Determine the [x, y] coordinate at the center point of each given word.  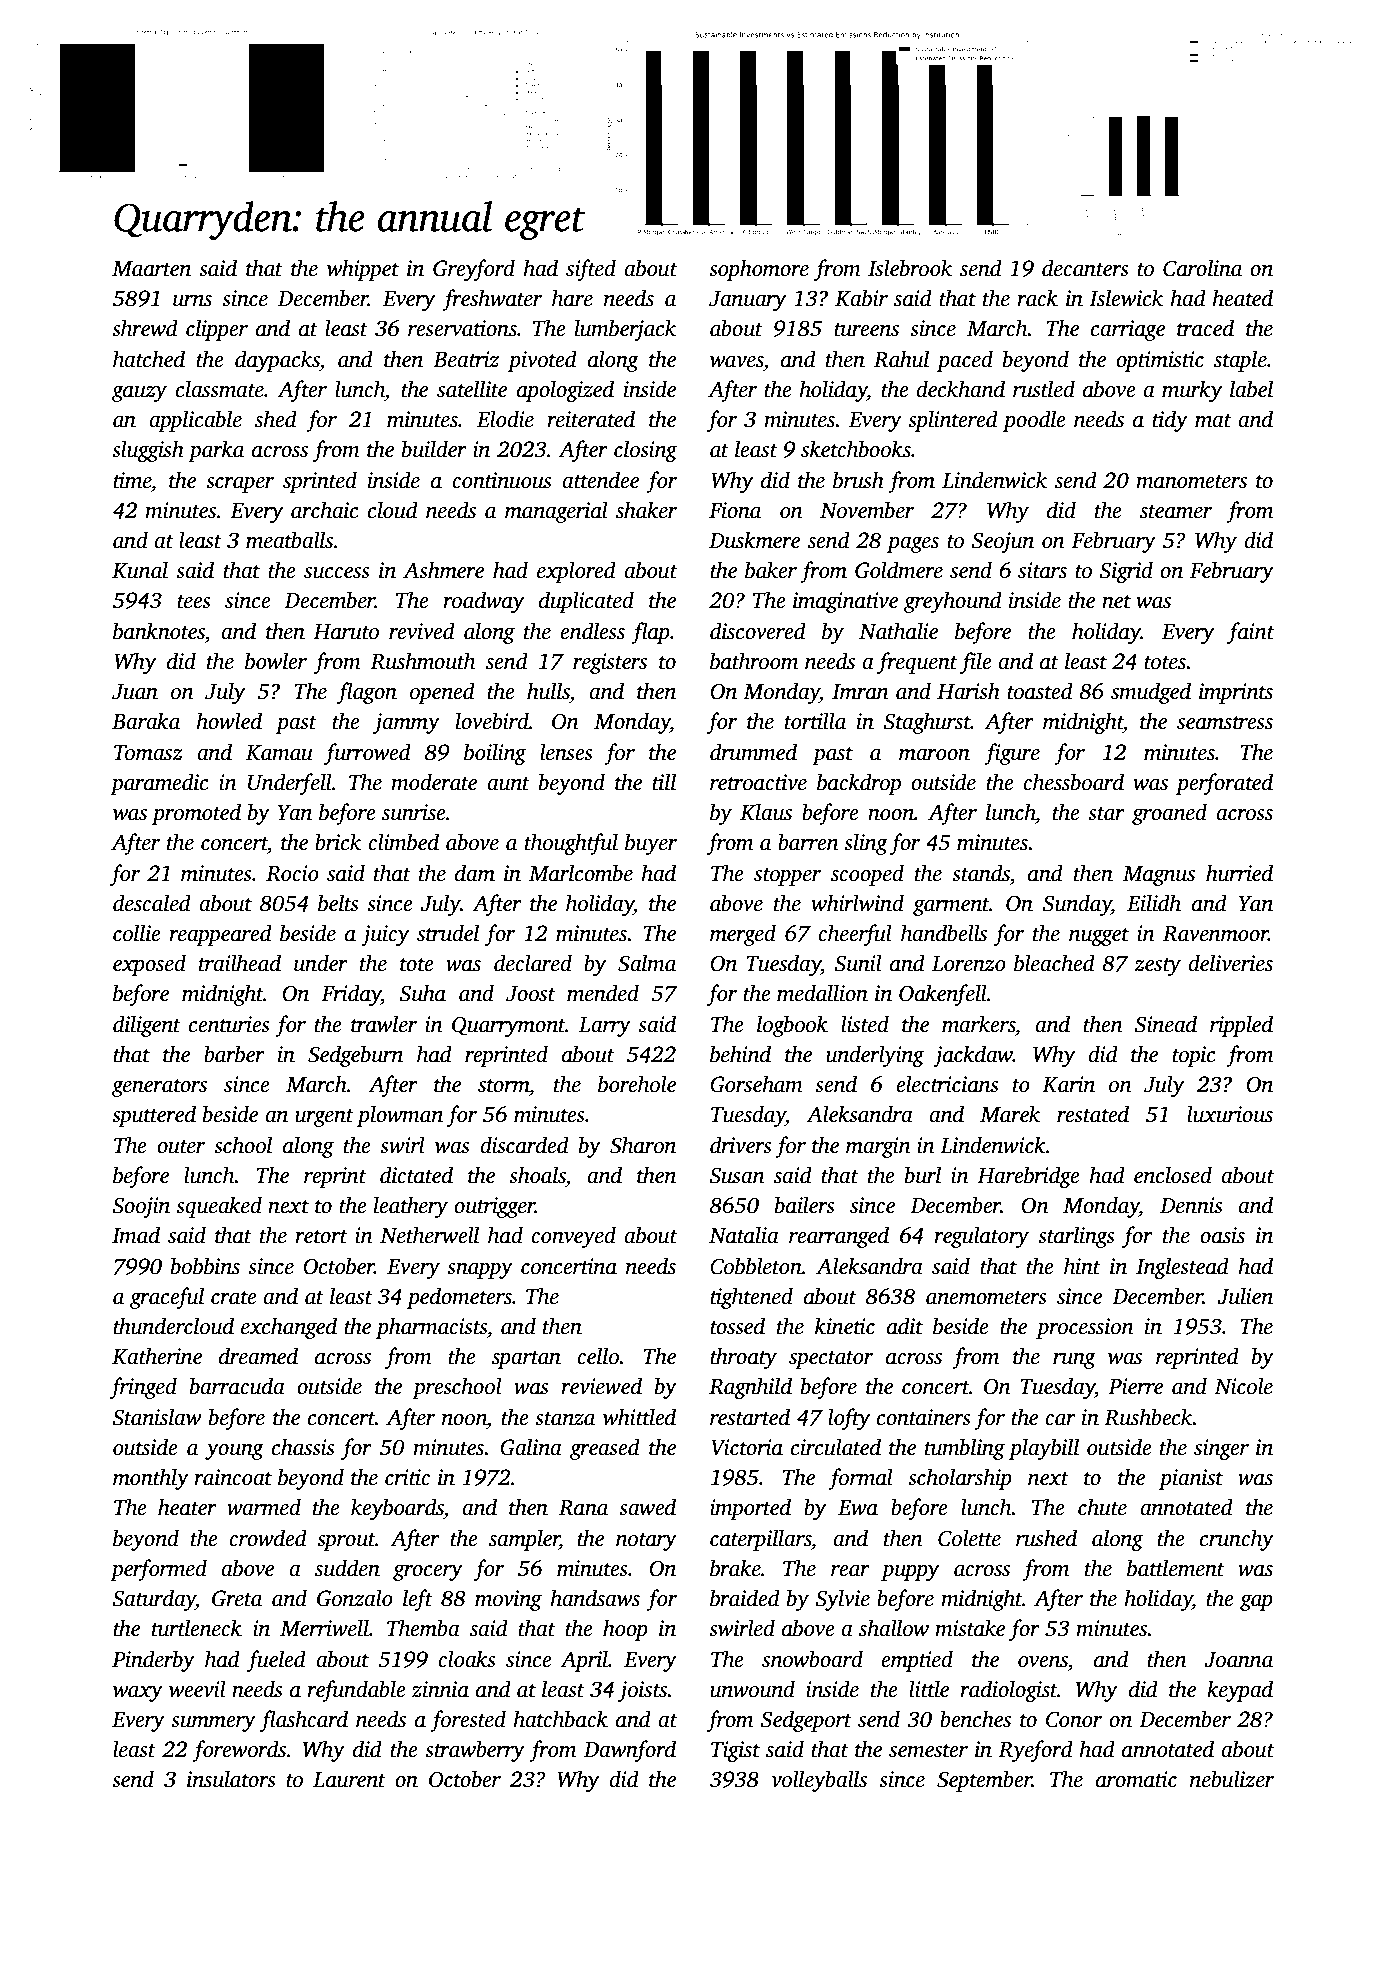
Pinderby [153, 1661]
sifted [591, 270]
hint [1082, 1266]
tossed [737, 1326]
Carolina [1202, 268]
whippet [363, 270]
